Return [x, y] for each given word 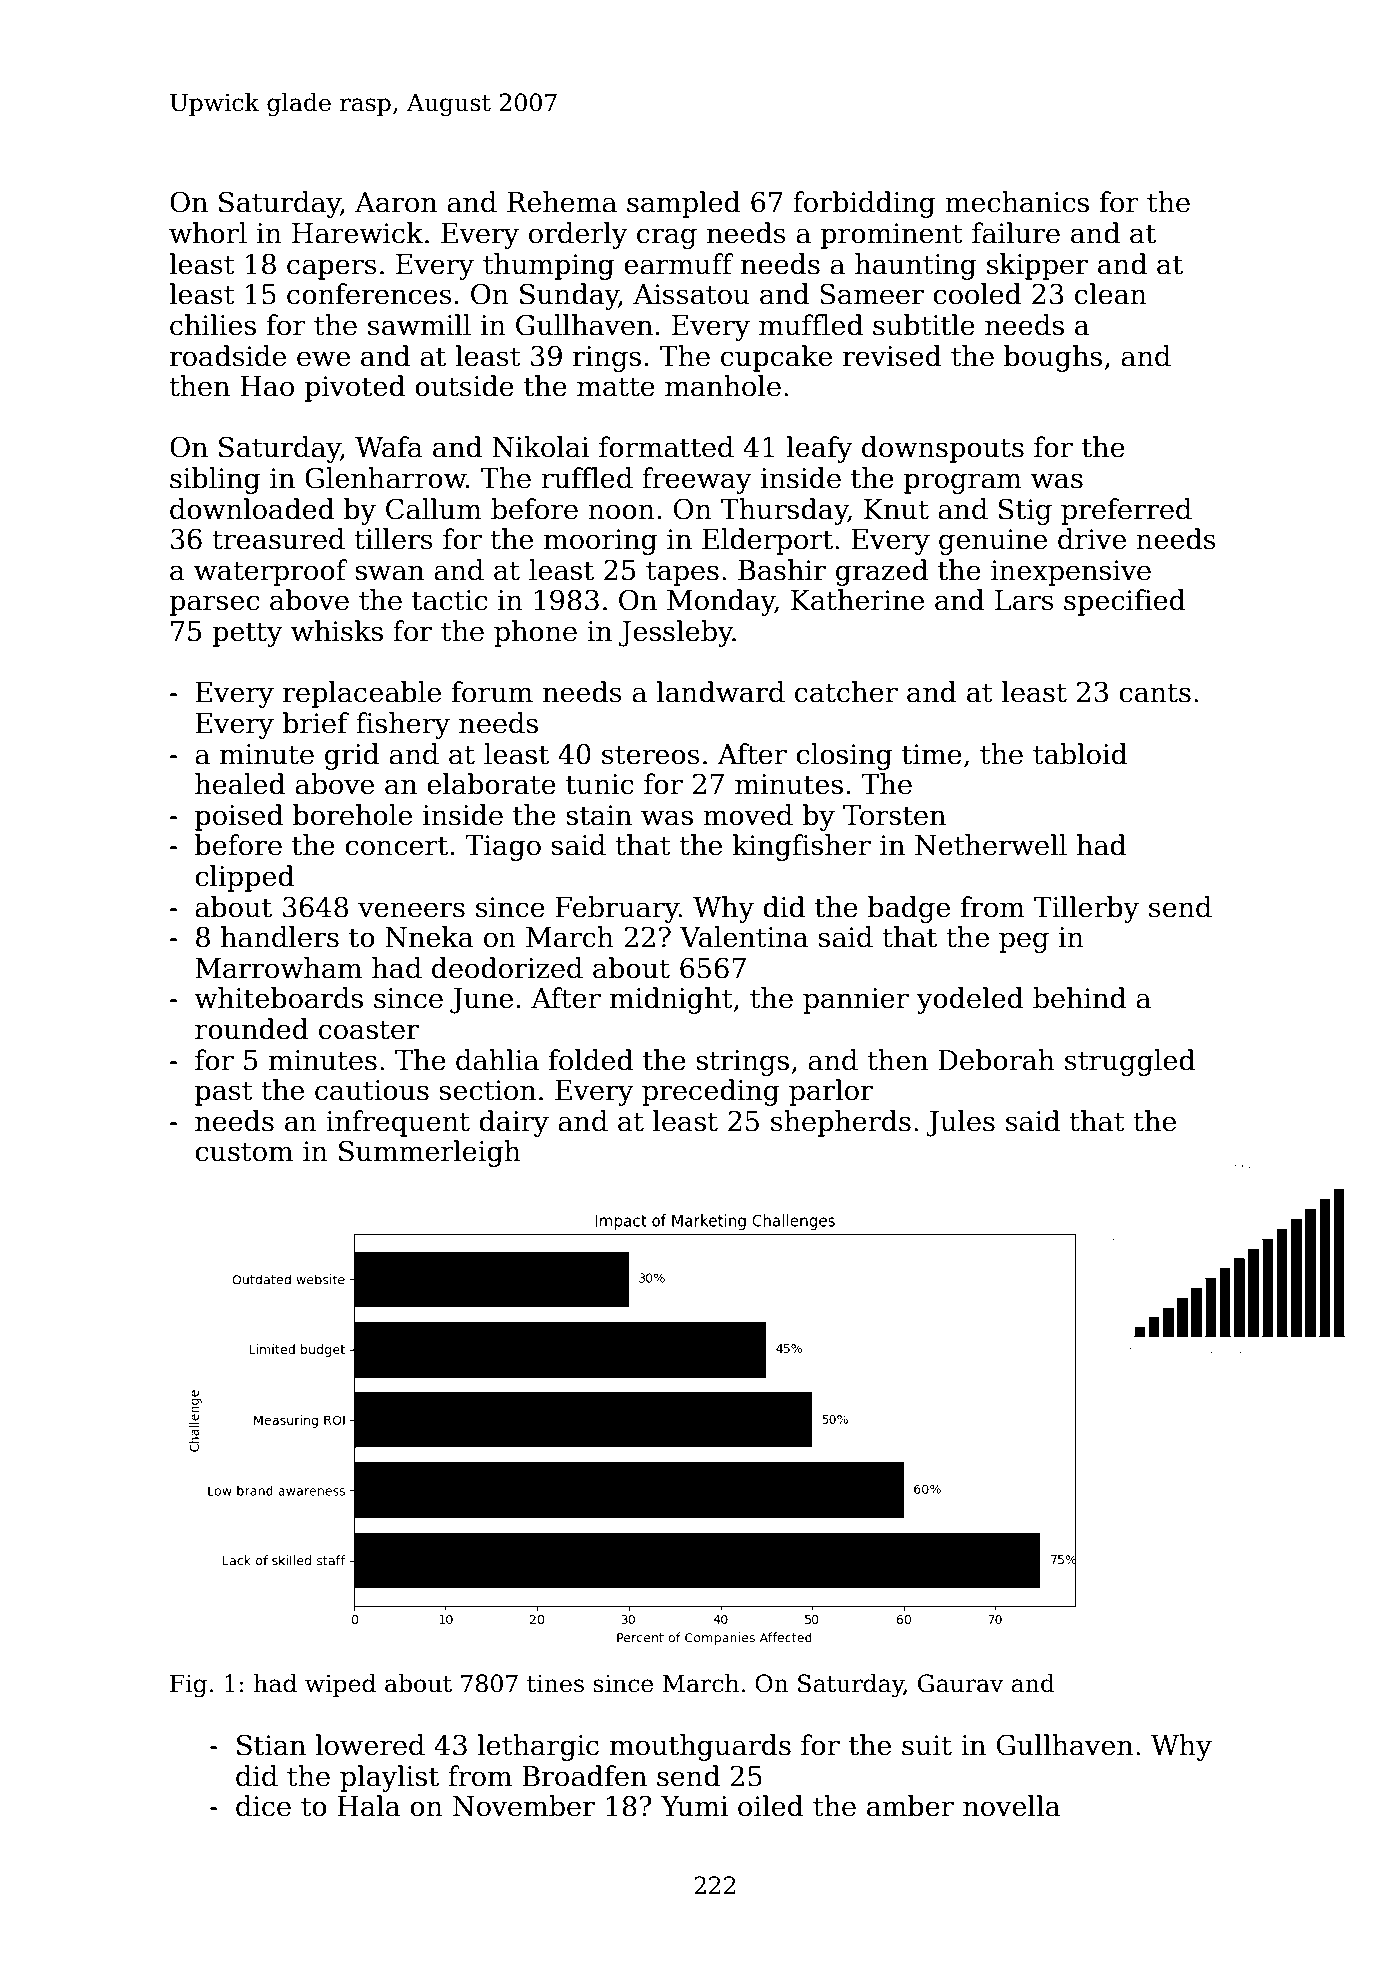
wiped [340, 1685]
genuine [993, 542]
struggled [1130, 1062]
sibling [215, 480]
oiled [771, 1806]
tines [555, 1684]
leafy [819, 449]
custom [244, 1152]
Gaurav [961, 1683]
